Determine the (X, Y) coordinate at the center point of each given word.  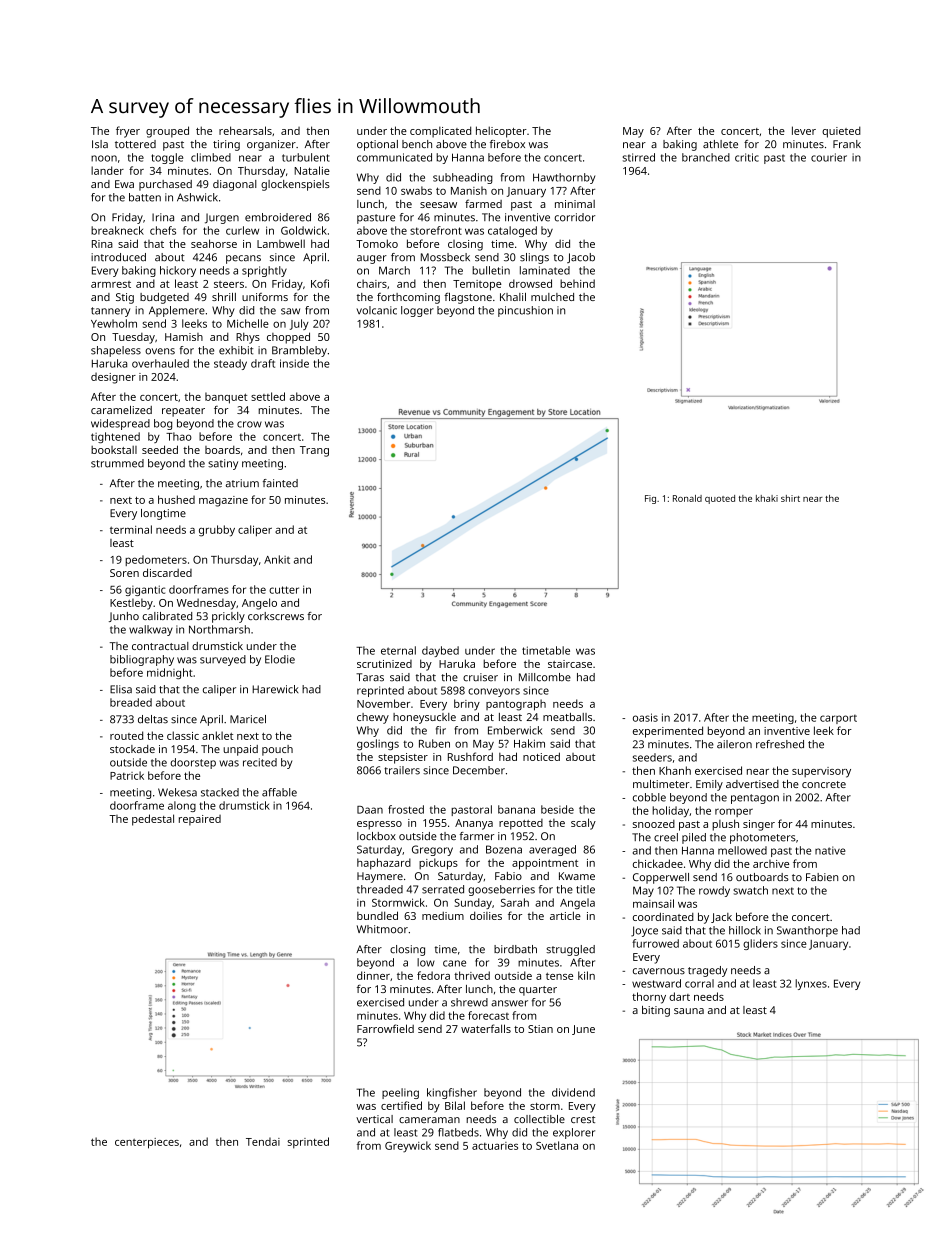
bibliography (142, 660)
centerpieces (147, 1143)
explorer (574, 1133)
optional (377, 145)
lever (804, 130)
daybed (440, 651)
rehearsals (245, 130)
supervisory (821, 772)
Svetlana (557, 1145)
